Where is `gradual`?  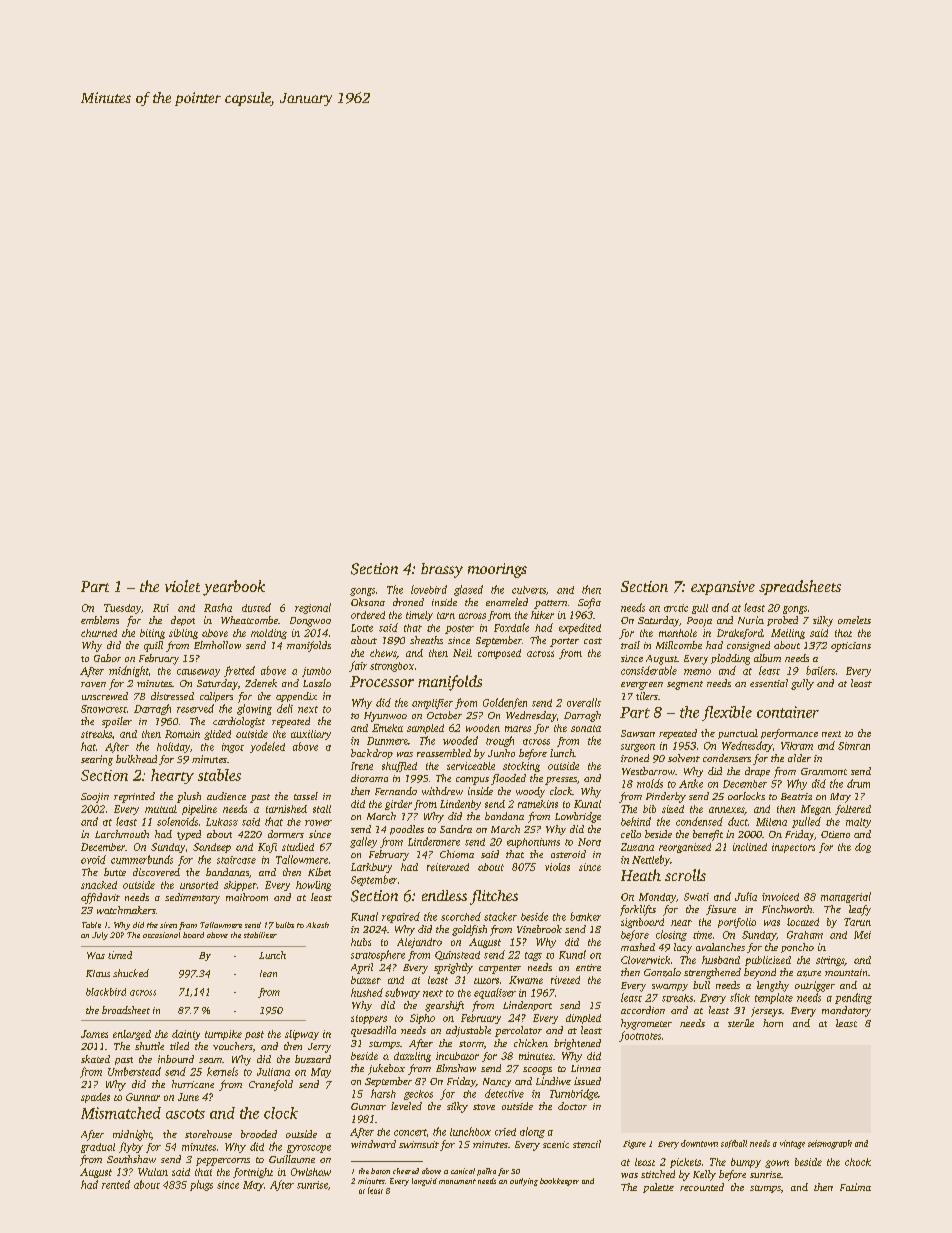 gradual is located at coordinates (98, 1148).
